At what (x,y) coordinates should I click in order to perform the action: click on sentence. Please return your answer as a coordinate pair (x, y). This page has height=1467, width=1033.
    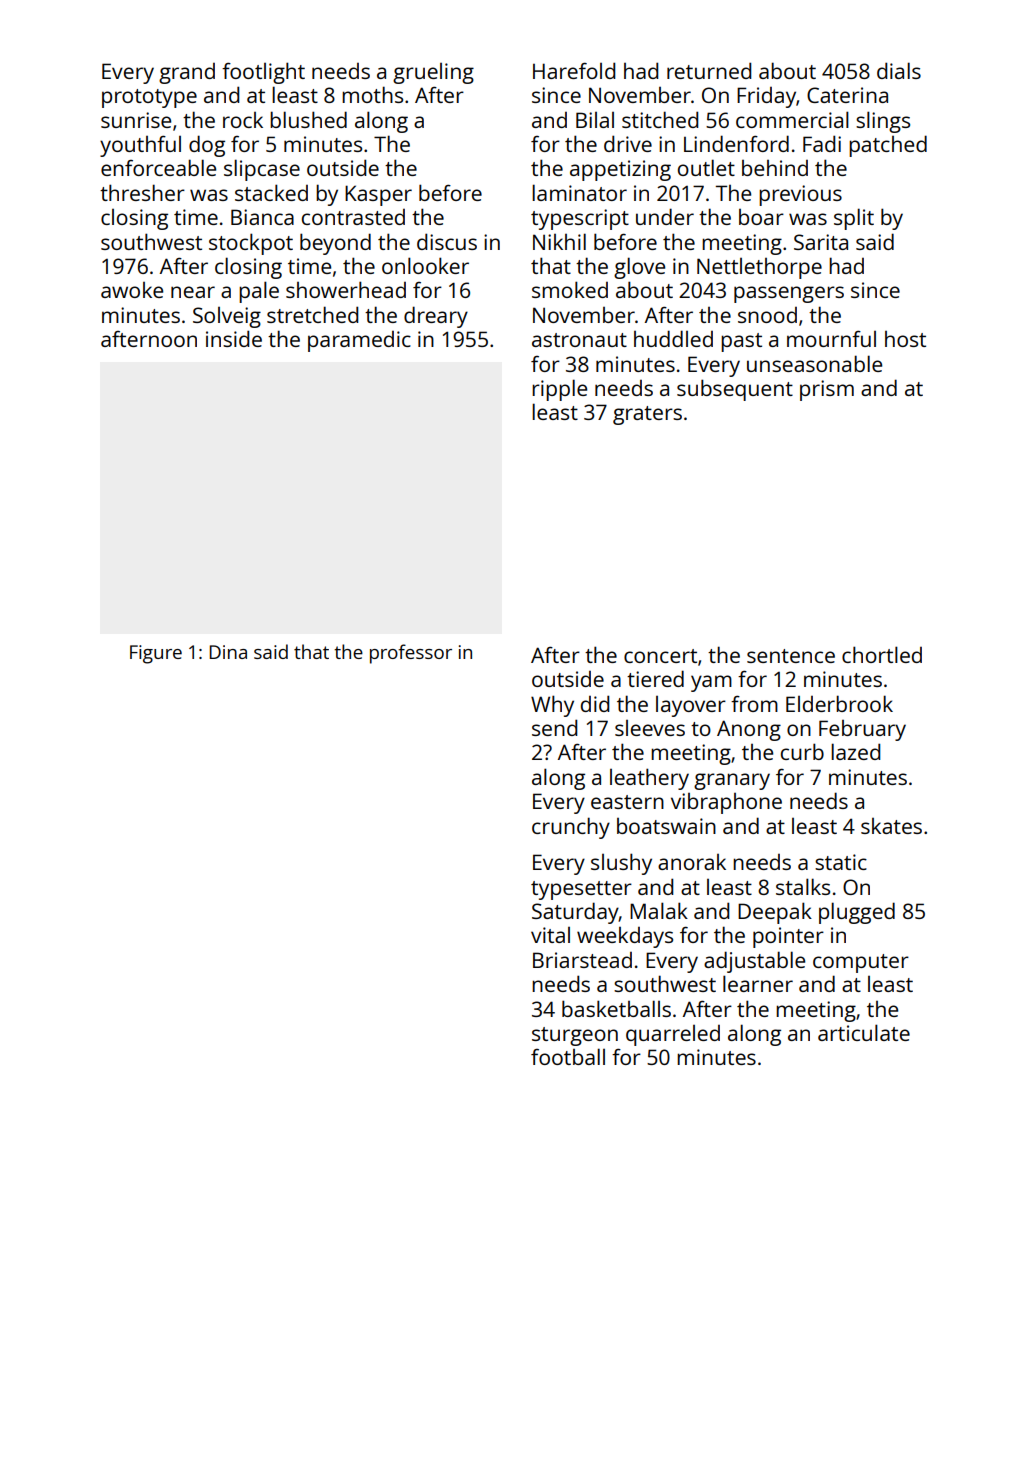
    Looking at the image, I should click on (791, 656).
